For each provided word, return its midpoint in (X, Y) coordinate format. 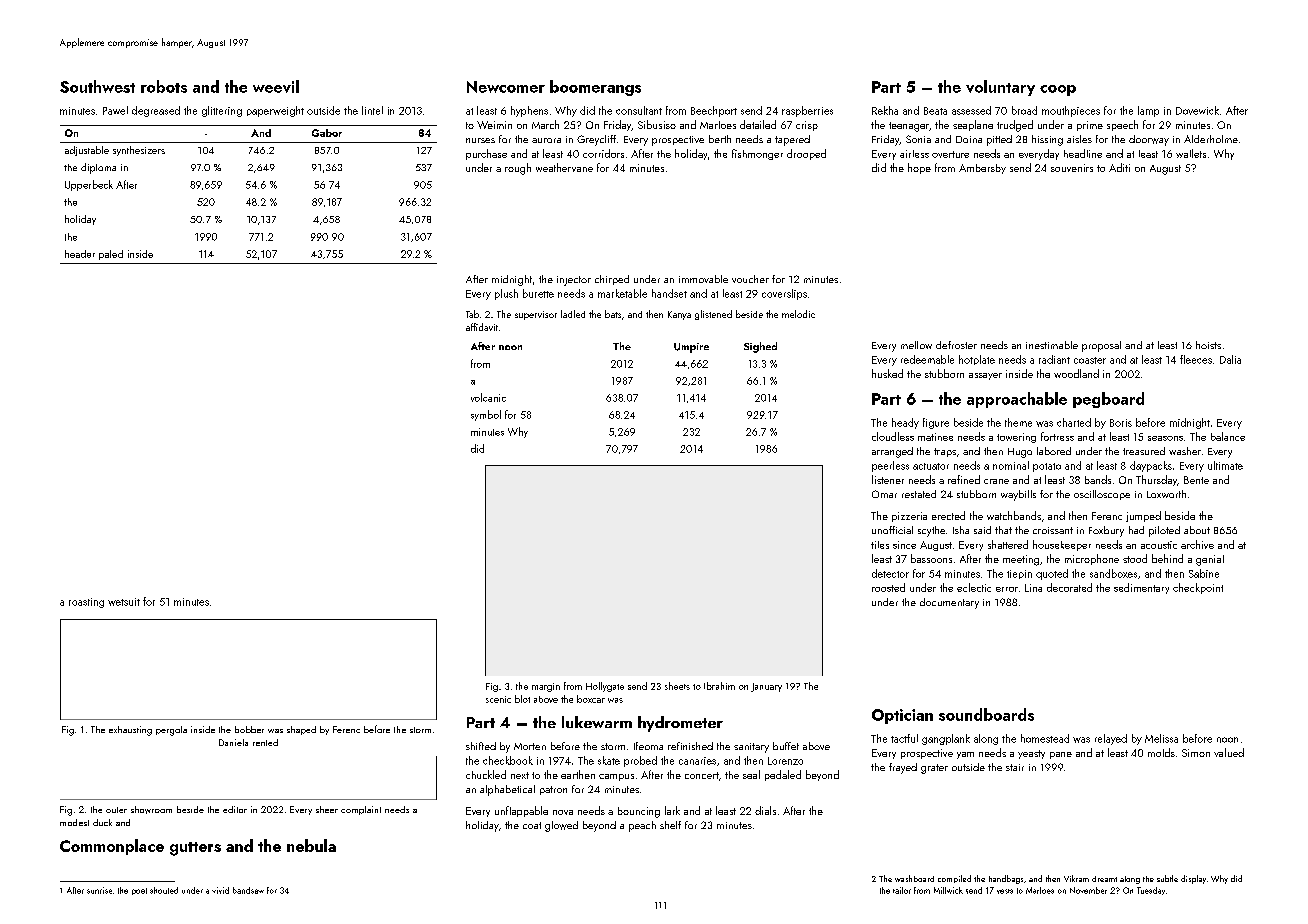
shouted (164, 890)
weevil (276, 86)
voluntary (1000, 88)
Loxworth (1166, 494)
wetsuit (124, 602)
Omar (884, 494)
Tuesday (1151, 891)
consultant (639, 110)
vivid (220, 890)
